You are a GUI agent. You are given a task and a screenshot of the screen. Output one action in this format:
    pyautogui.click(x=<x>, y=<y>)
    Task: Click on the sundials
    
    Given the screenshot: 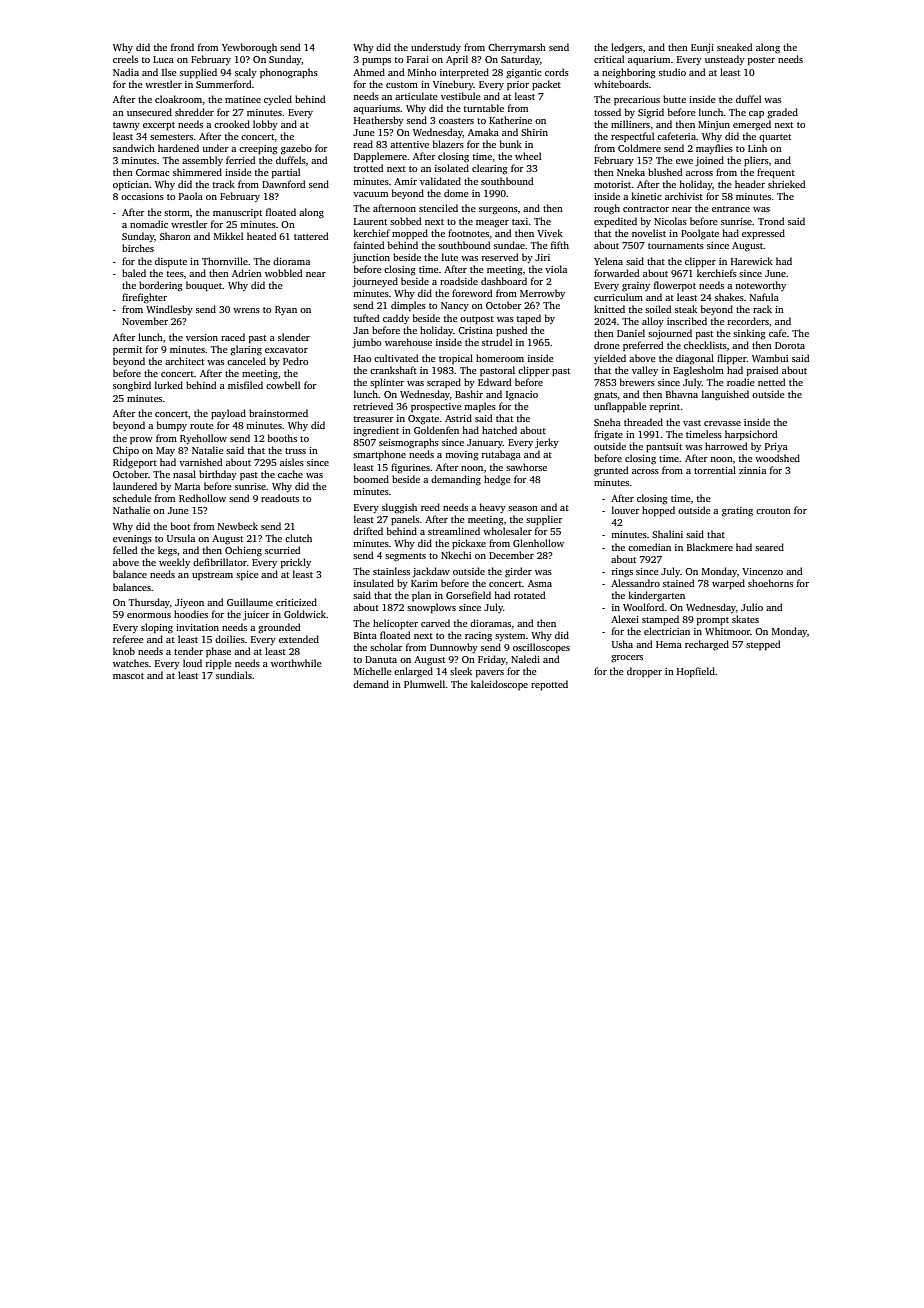 What is the action you would take?
    pyautogui.click(x=234, y=675)
